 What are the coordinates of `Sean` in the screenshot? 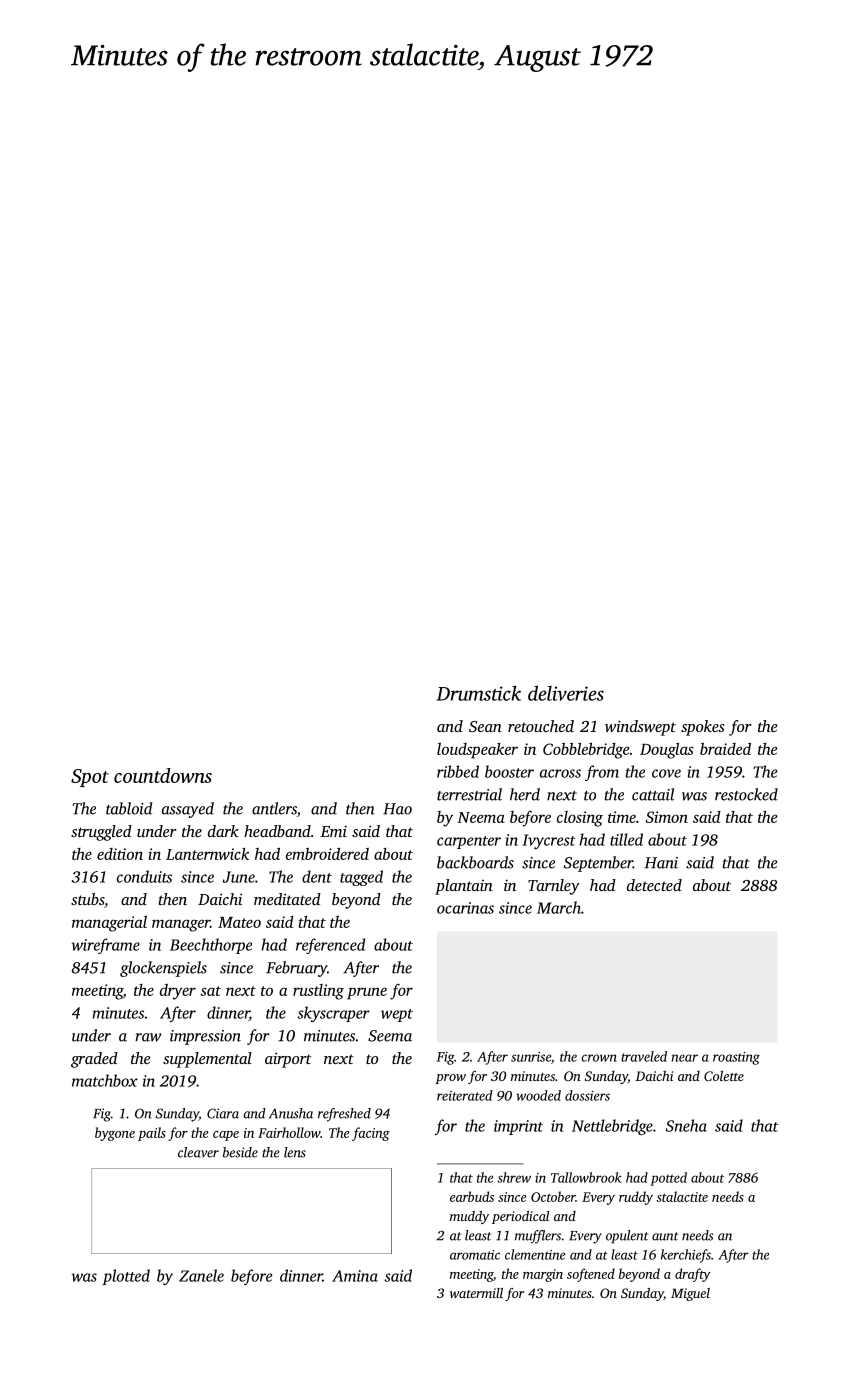 It's located at (485, 726).
